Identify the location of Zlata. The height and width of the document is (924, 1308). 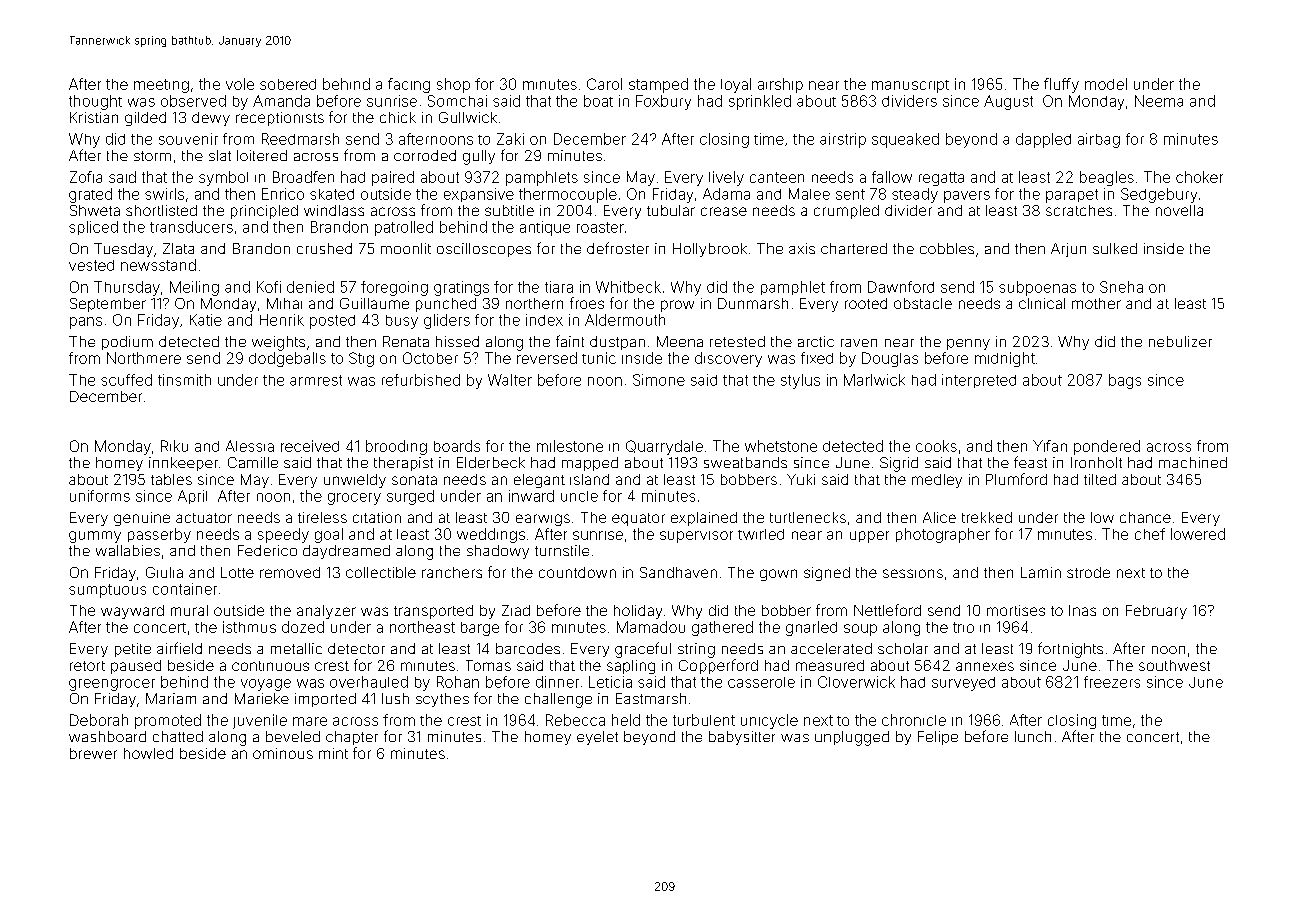
(178, 248).
